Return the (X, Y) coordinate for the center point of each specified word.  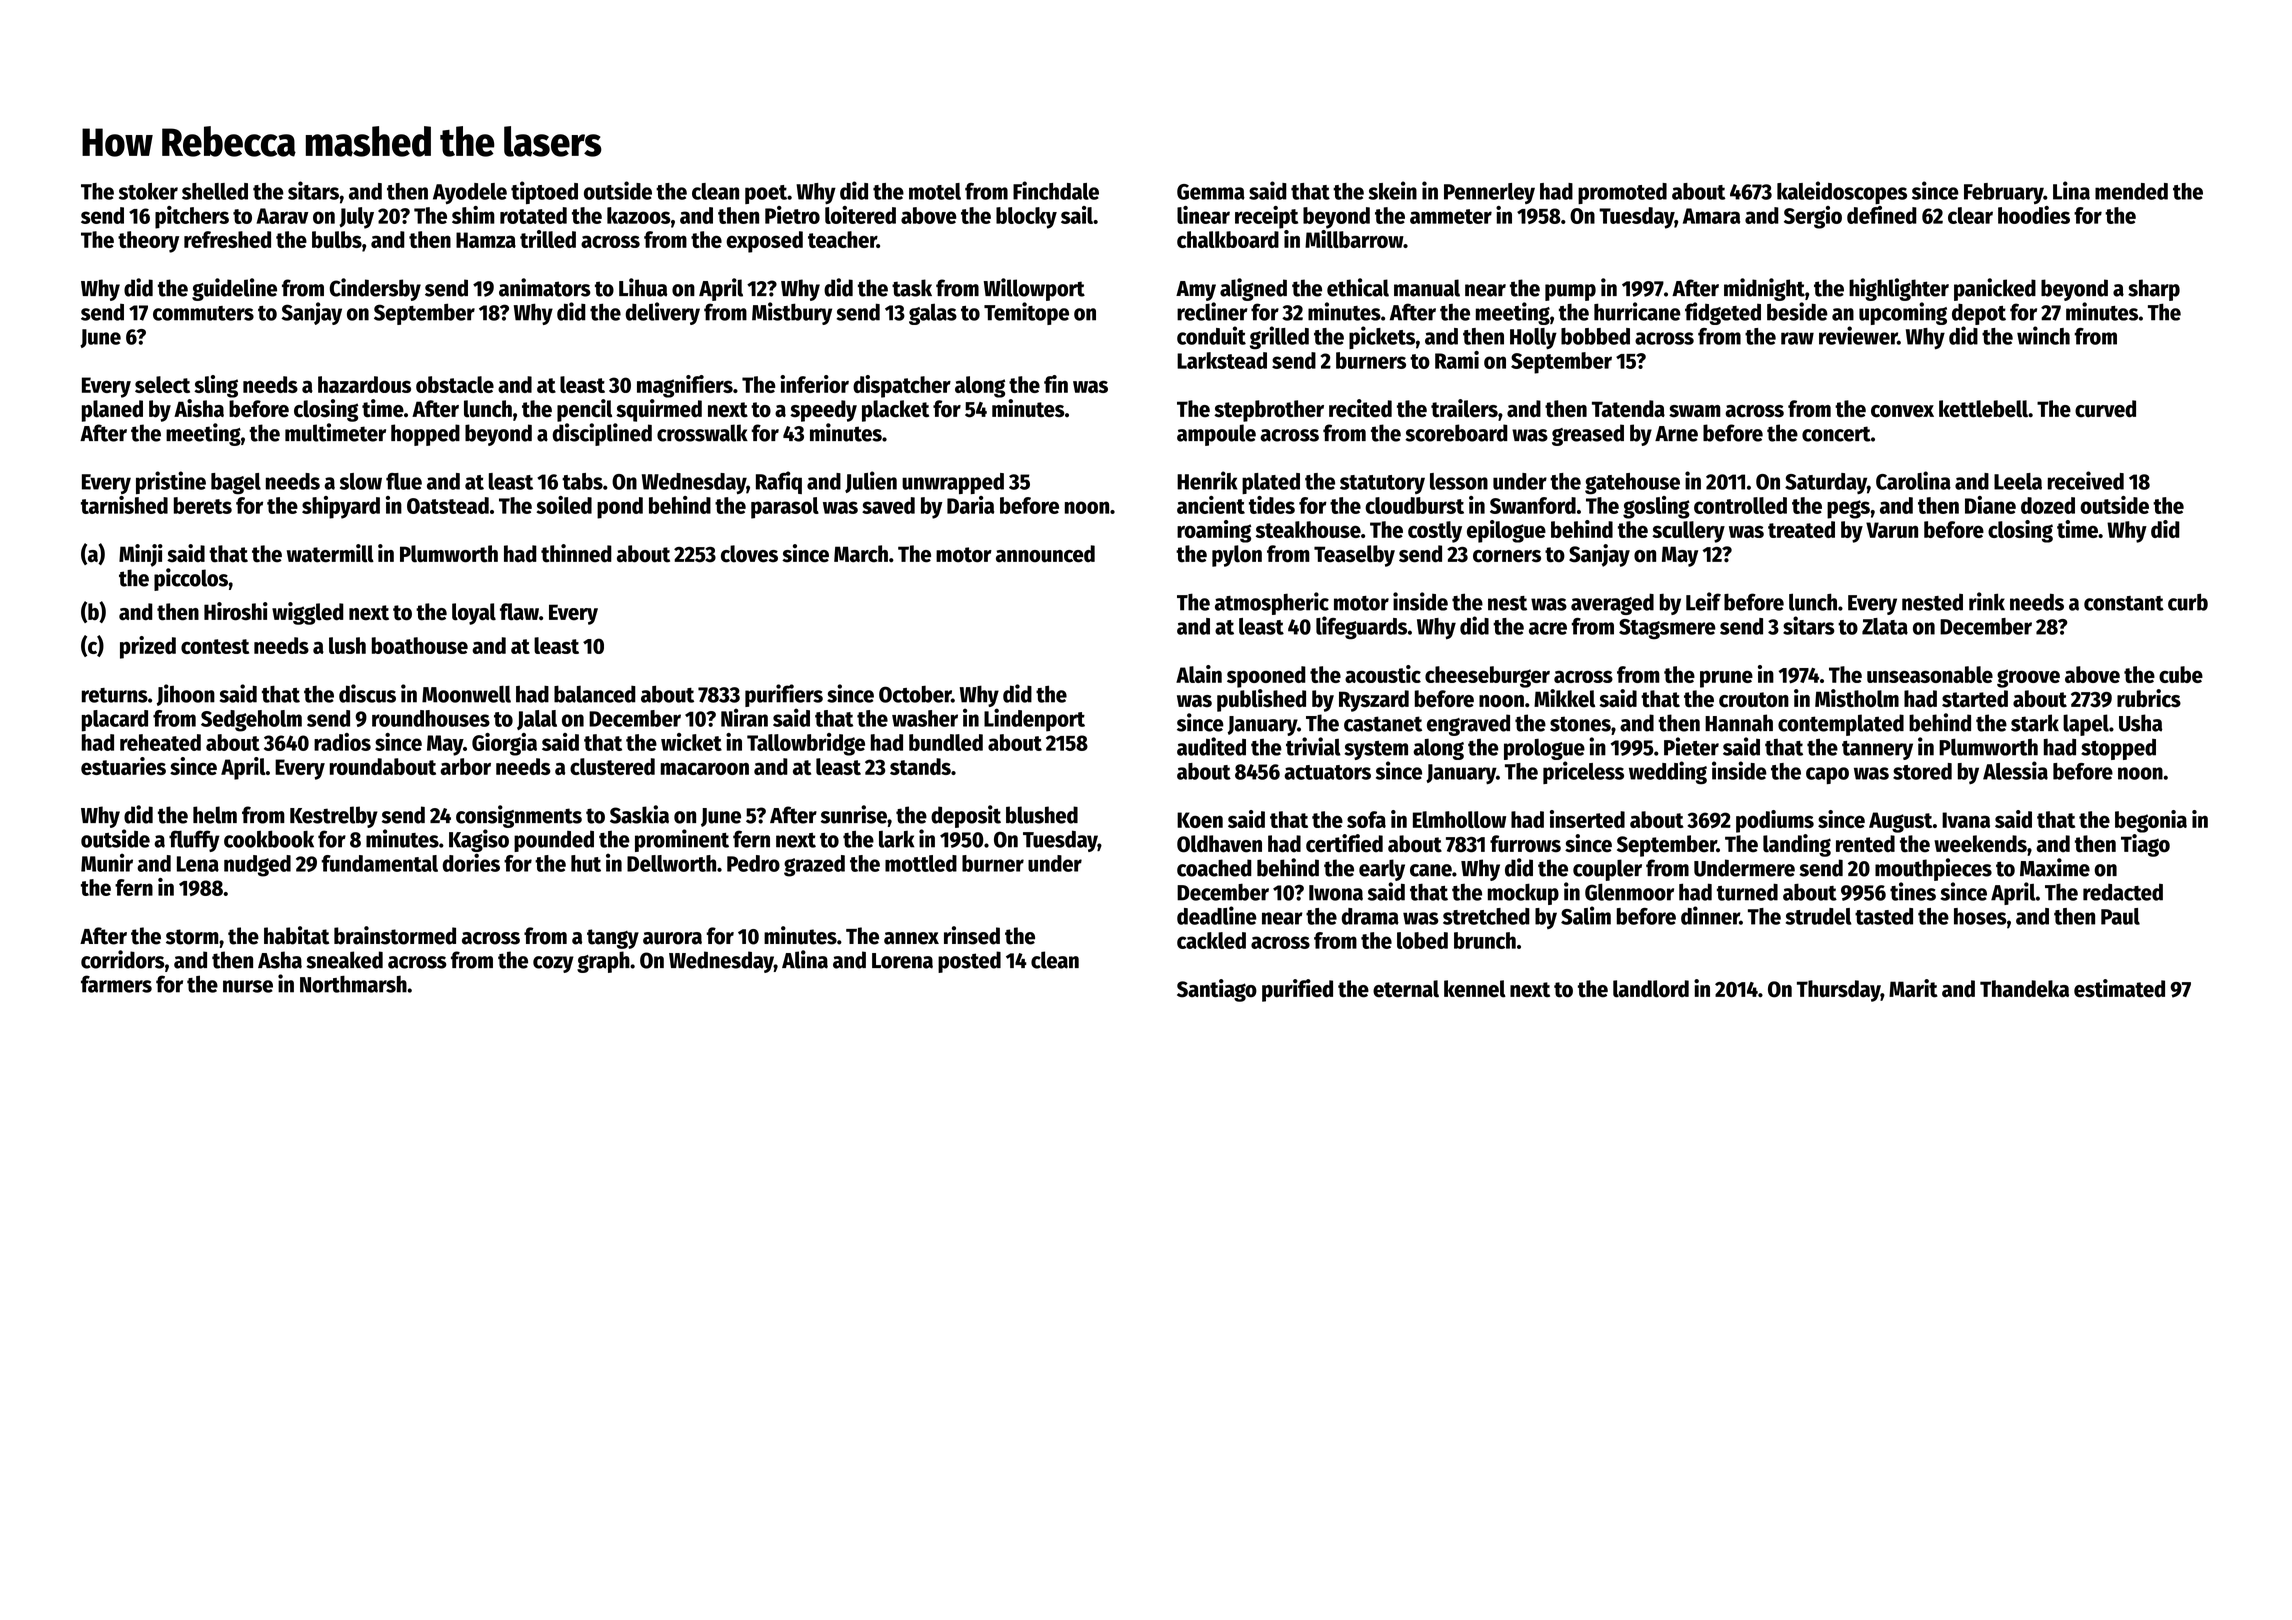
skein (1393, 190)
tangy (613, 939)
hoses (1980, 916)
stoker (148, 191)
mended (2131, 191)
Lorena (902, 961)
